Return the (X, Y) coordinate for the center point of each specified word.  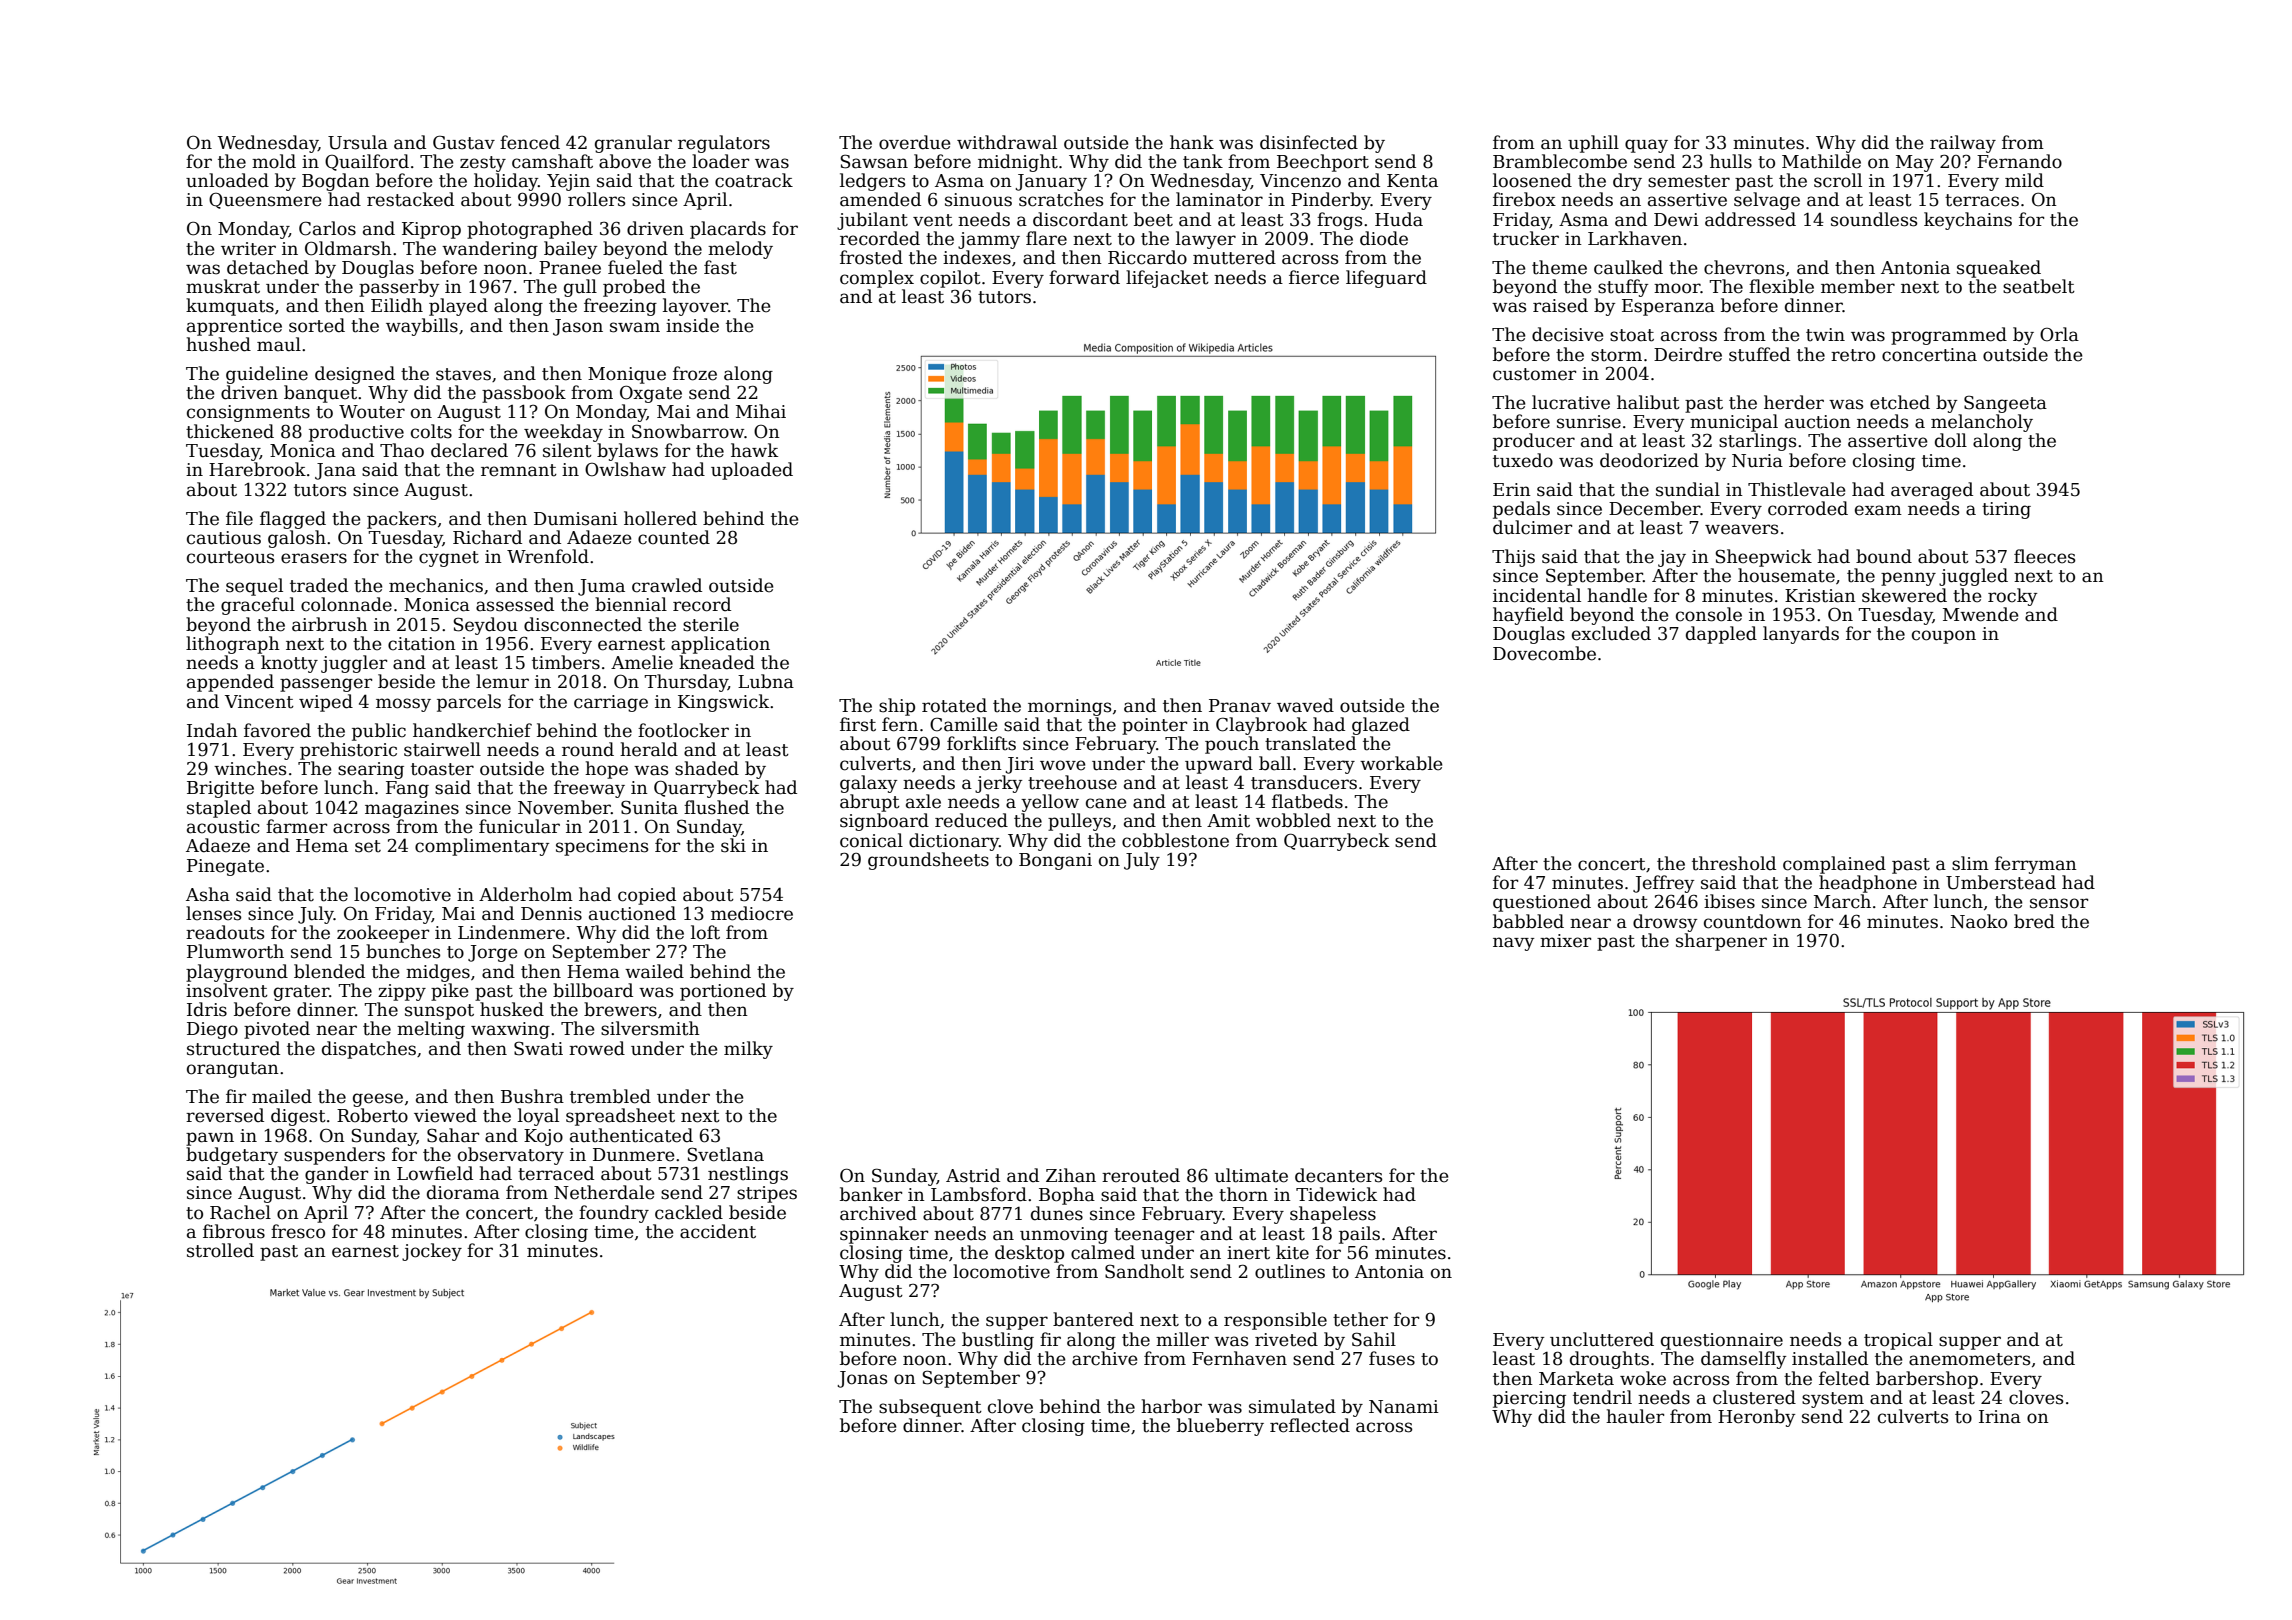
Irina (2000, 1417)
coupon (1944, 637)
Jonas (862, 1379)
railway (1963, 144)
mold (274, 161)
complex (877, 279)
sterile (711, 624)
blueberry (1220, 1427)
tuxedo (1523, 460)
